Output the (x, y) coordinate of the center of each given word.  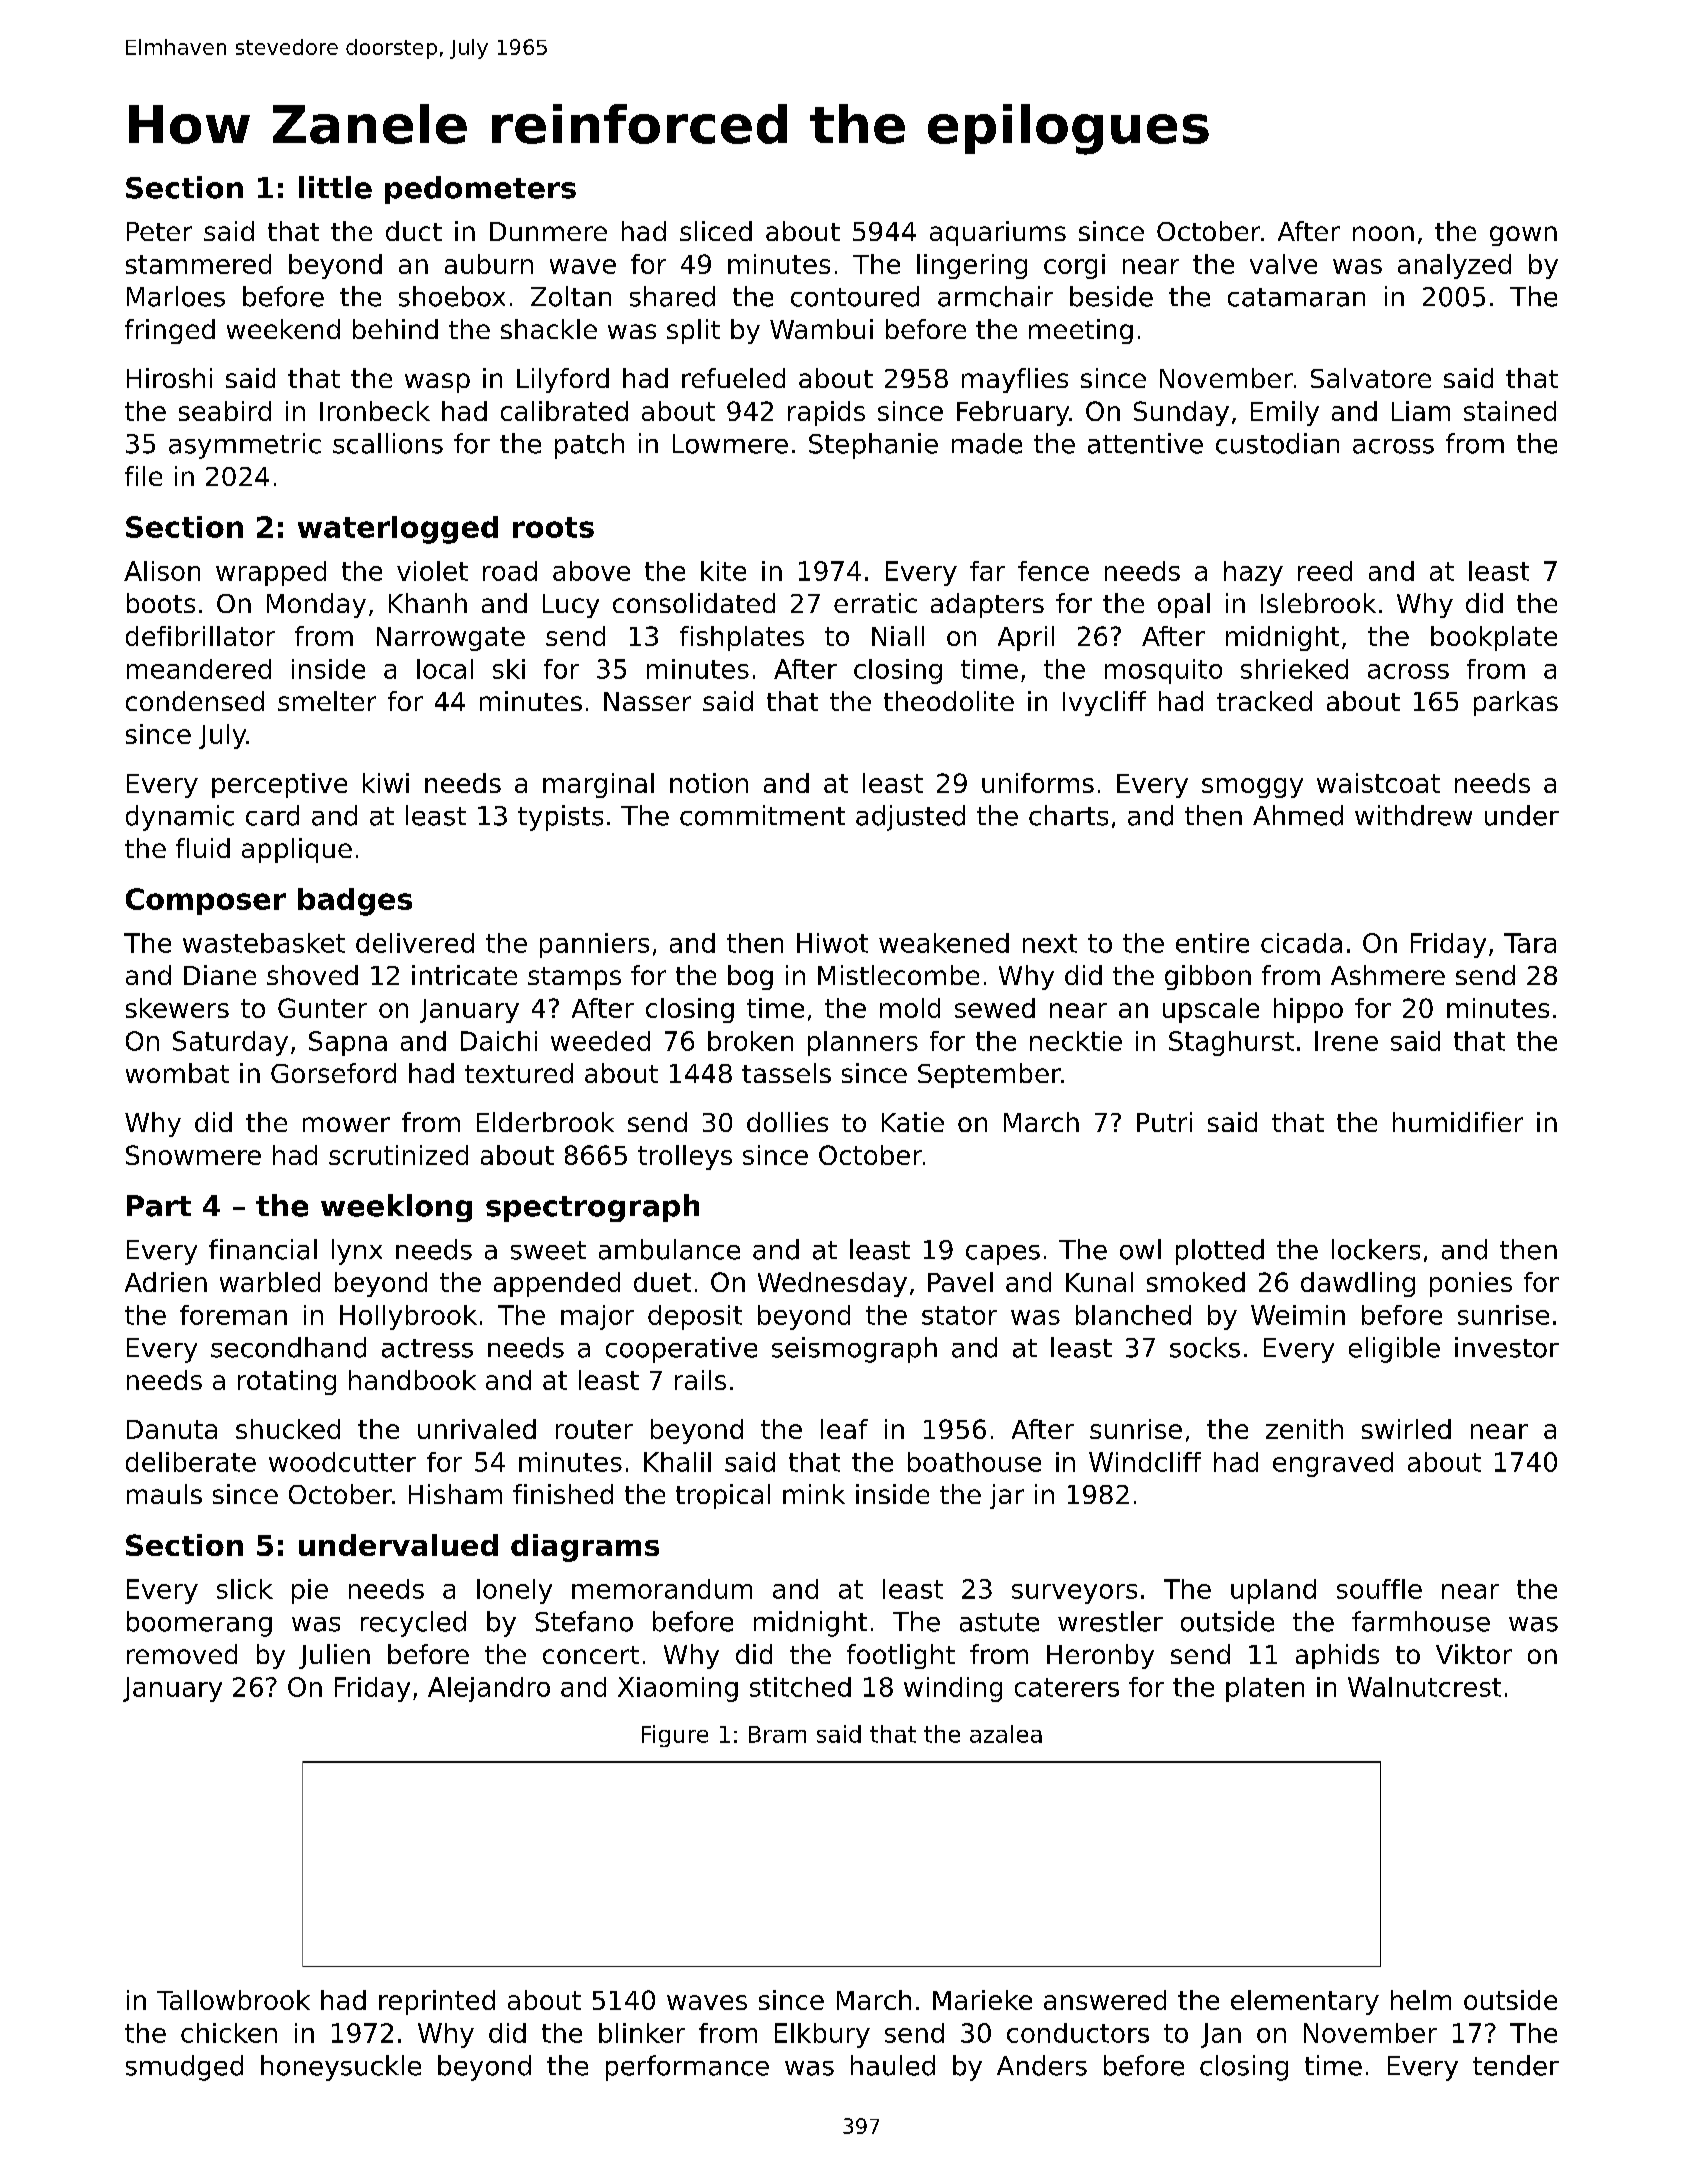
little (335, 187)
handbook (412, 1380)
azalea (1006, 1734)
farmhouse (1421, 1621)
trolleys (685, 1157)
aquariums (998, 233)
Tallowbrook (233, 2000)
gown (1523, 236)
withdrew (1413, 815)
